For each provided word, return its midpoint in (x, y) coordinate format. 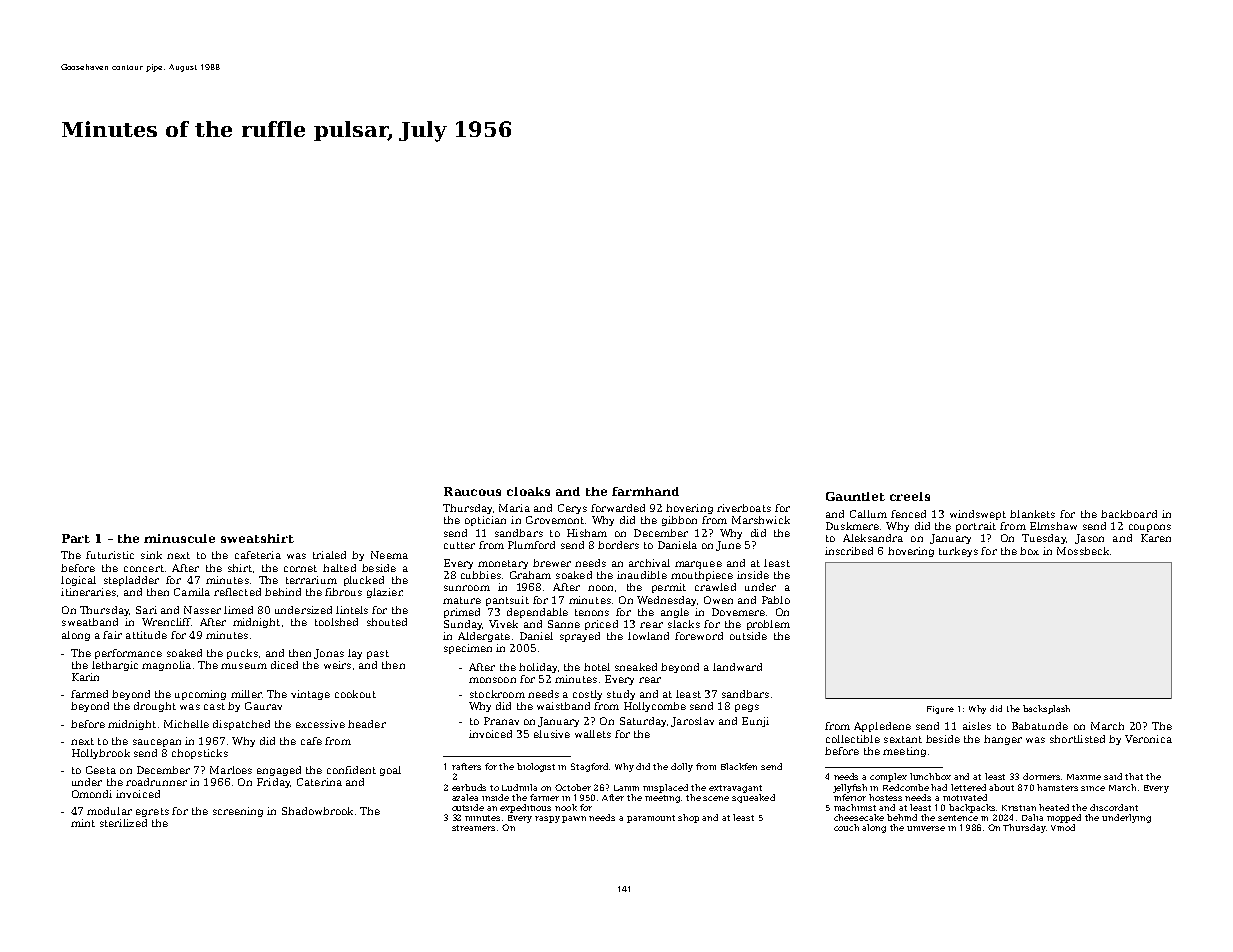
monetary (503, 564)
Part (76, 538)
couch (846, 827)
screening (238, 812)
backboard (1129, 514)
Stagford (589, 767)
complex (888, 777)
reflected (237, 592)
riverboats (744, 508)
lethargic (115, 666)
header (367, 724)
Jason (1089, 539)
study (621, 695)
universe (926, 828)
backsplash (1046, 709)
